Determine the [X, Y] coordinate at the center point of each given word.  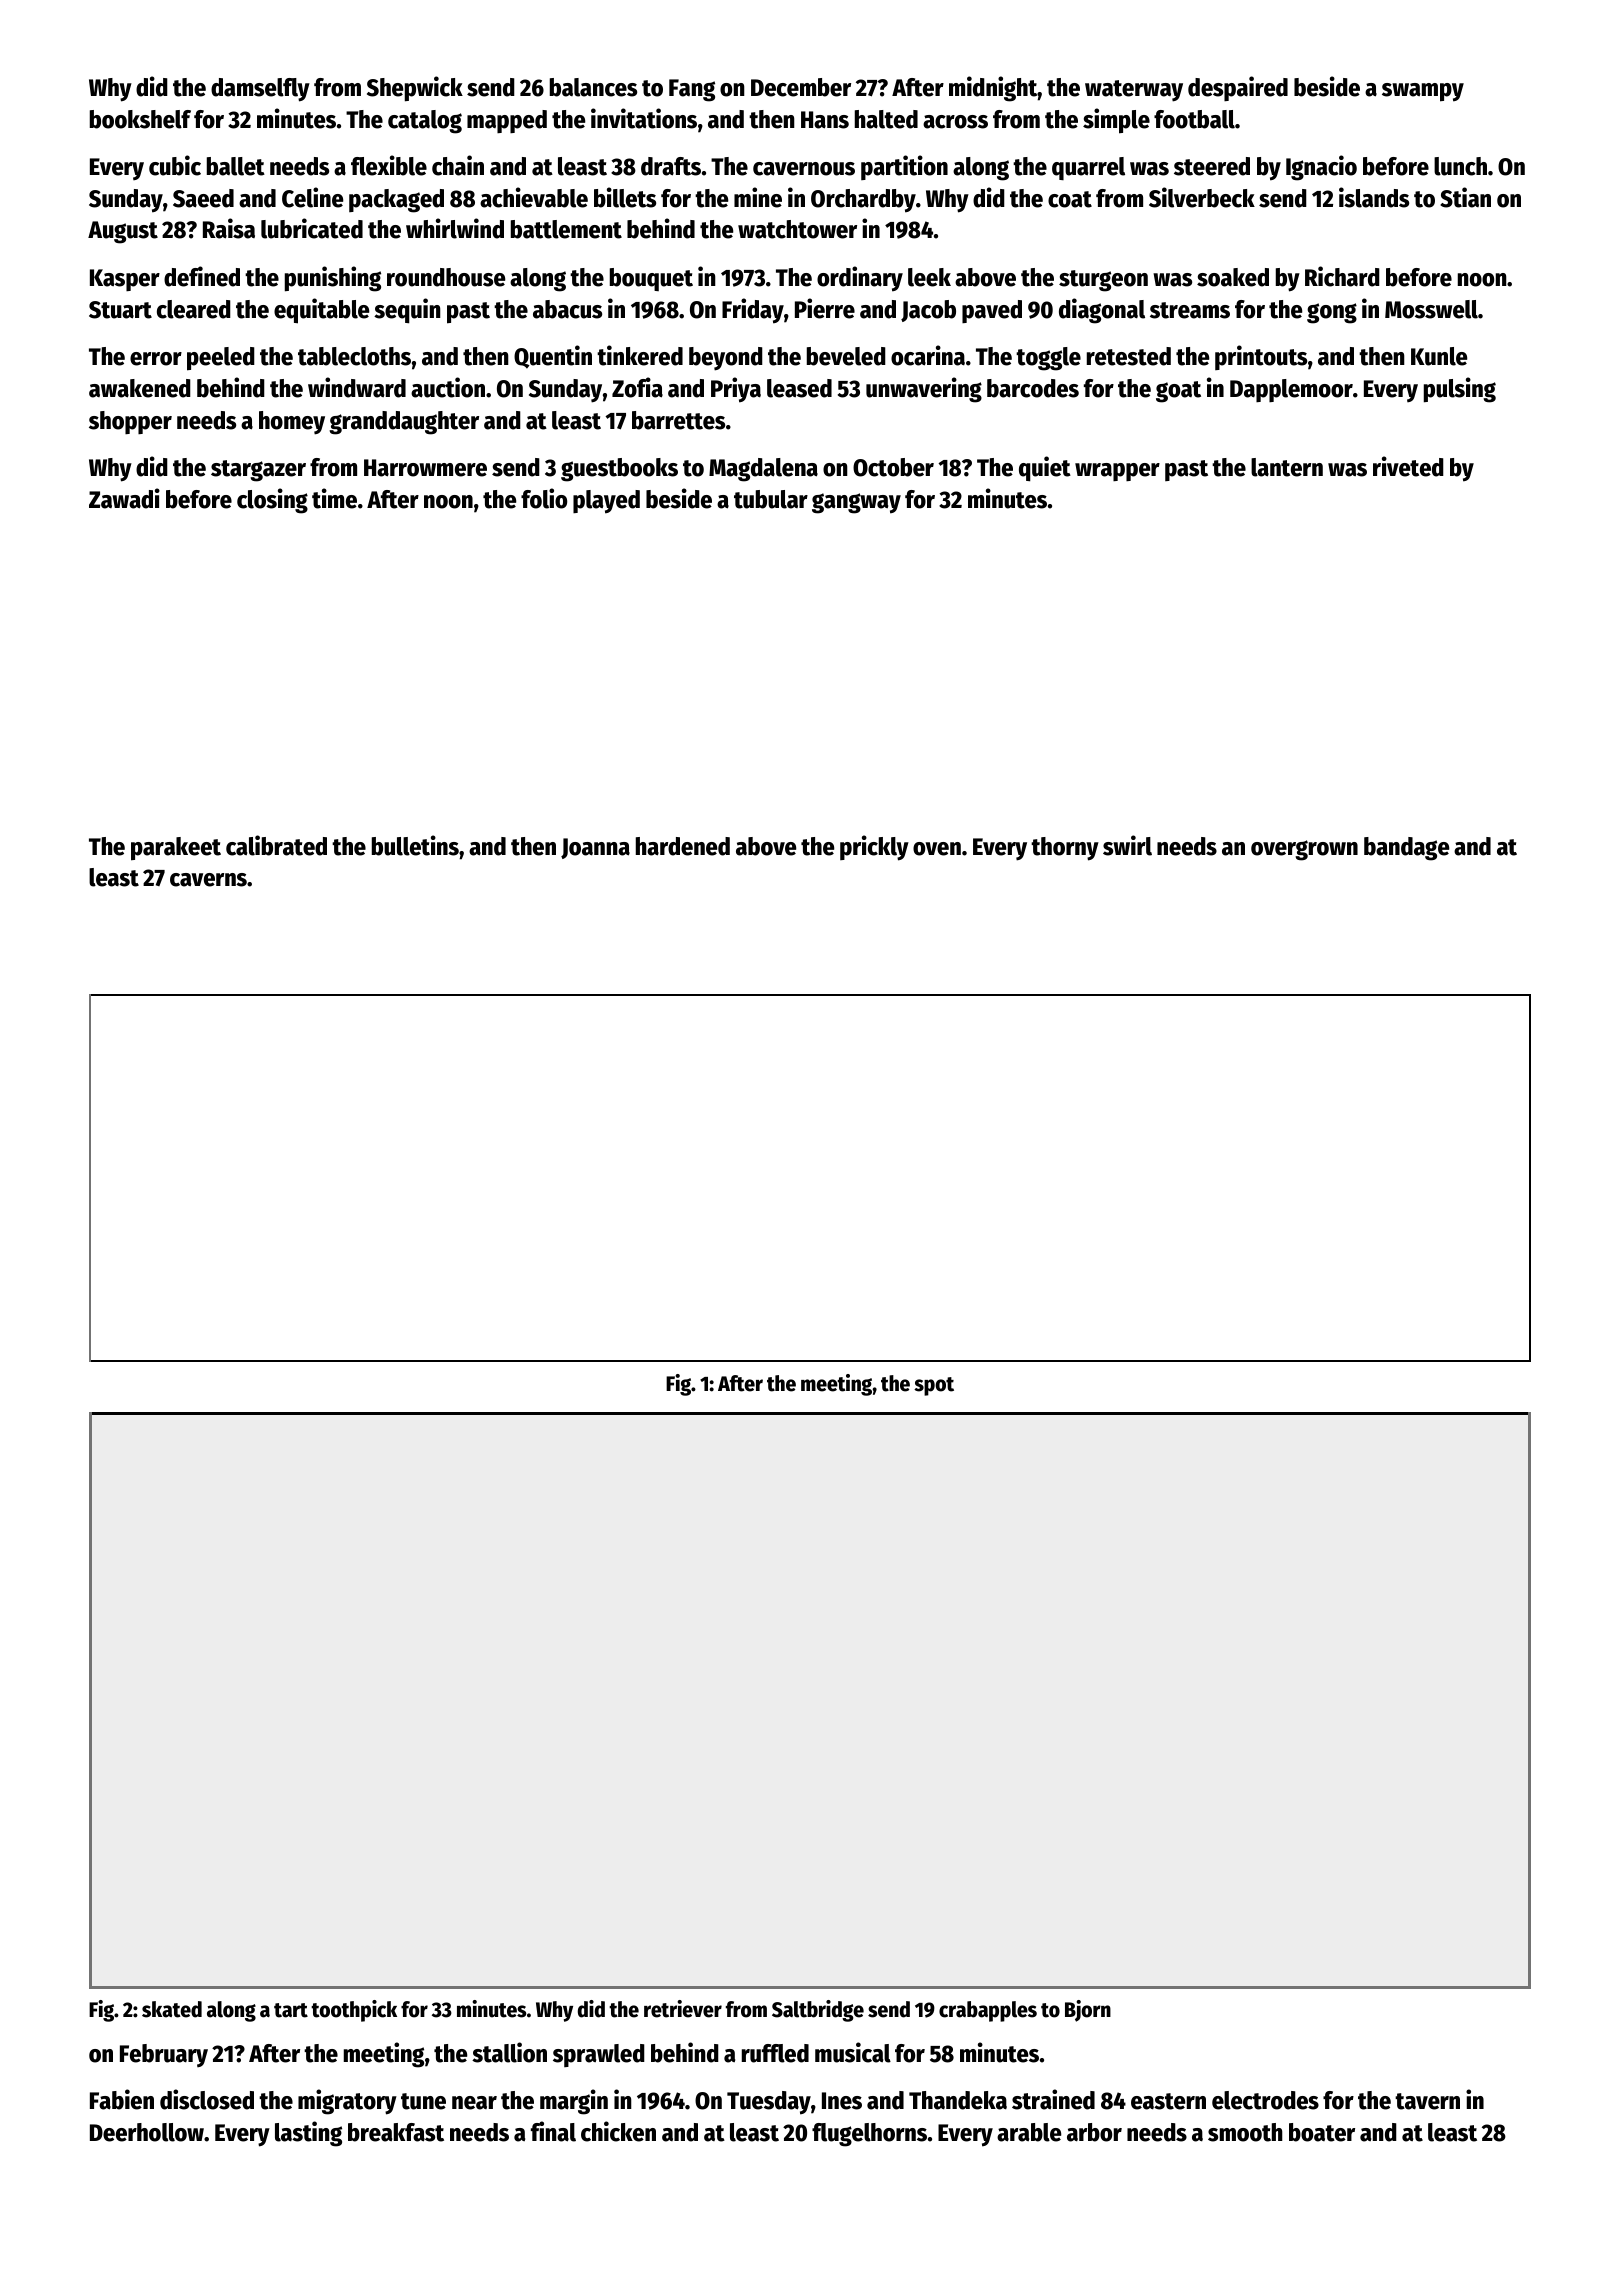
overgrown [1304, 850]
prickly [874, 848]
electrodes [1265, 2100]
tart [291, 2010]
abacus [567, 309]
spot [934, 1386]
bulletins [415, 845]
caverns [208, 880]
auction [448, 387]
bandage [1406, 849]
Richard [1342, 276]
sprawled [599, 2055]
